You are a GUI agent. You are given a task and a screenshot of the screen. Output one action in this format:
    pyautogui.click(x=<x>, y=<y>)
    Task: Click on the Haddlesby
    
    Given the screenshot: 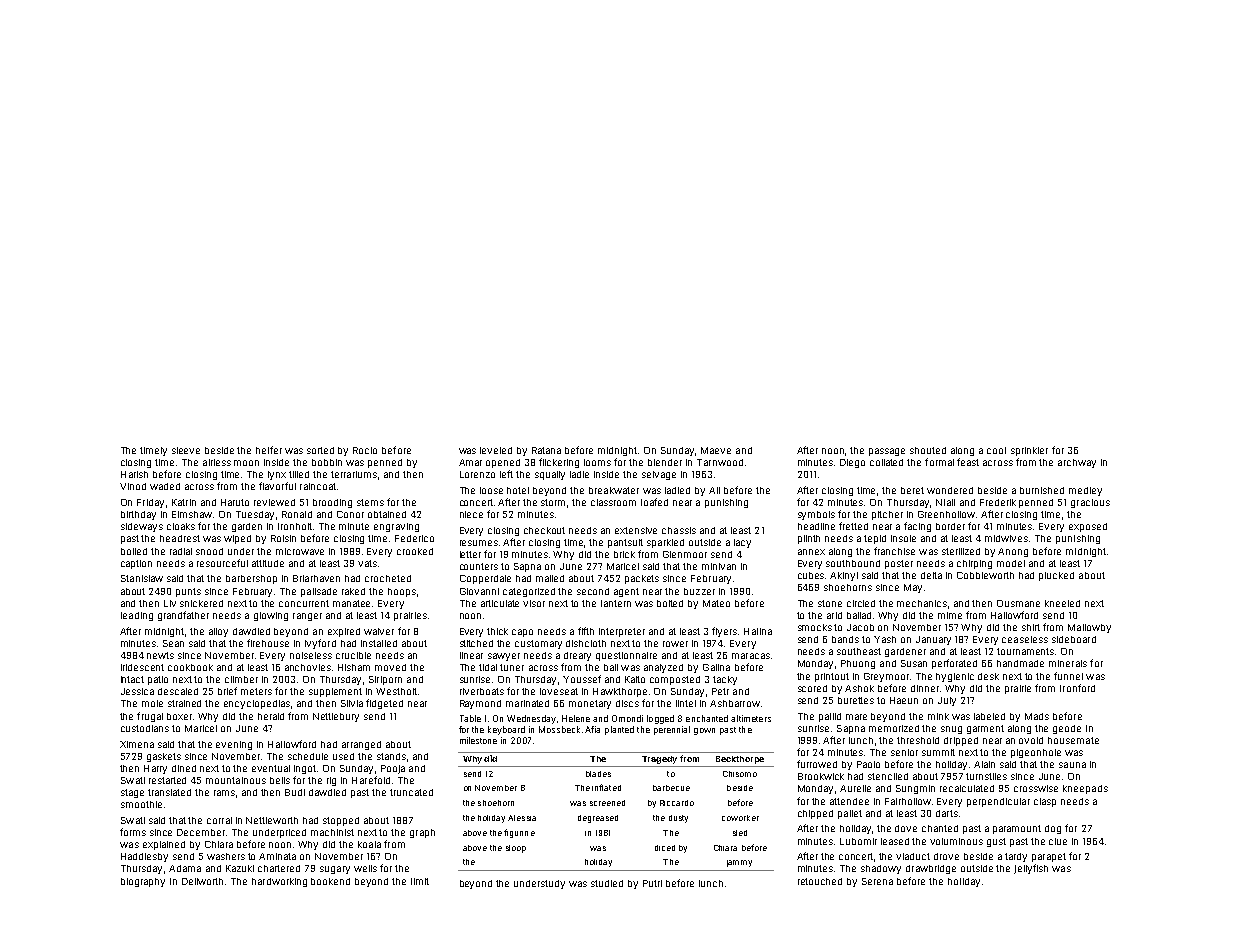 What is the action you would take?
    pyautogui.click(x=144, y=857)
